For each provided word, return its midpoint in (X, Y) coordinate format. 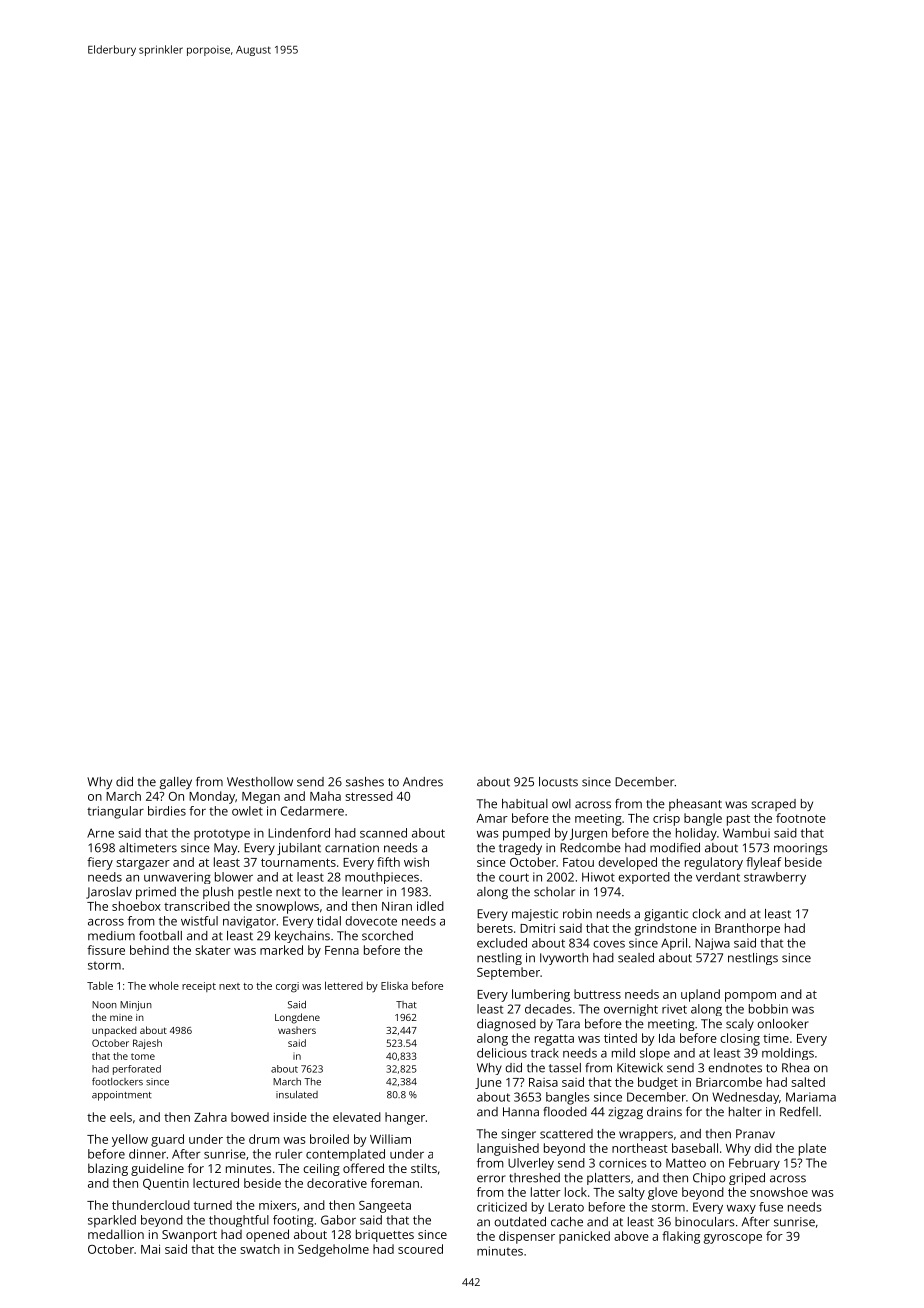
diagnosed (506, 1025)
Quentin (166, 1184)
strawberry (775, 878)
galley (175, 783)
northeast (640, 1148)
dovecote (371, 921)
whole (164, 985)
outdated (520, 1222)
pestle (255, 893)
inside (290, 1117)
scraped (773, 805)
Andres (423, 782)
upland (700, 995)
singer (518, 1135)
